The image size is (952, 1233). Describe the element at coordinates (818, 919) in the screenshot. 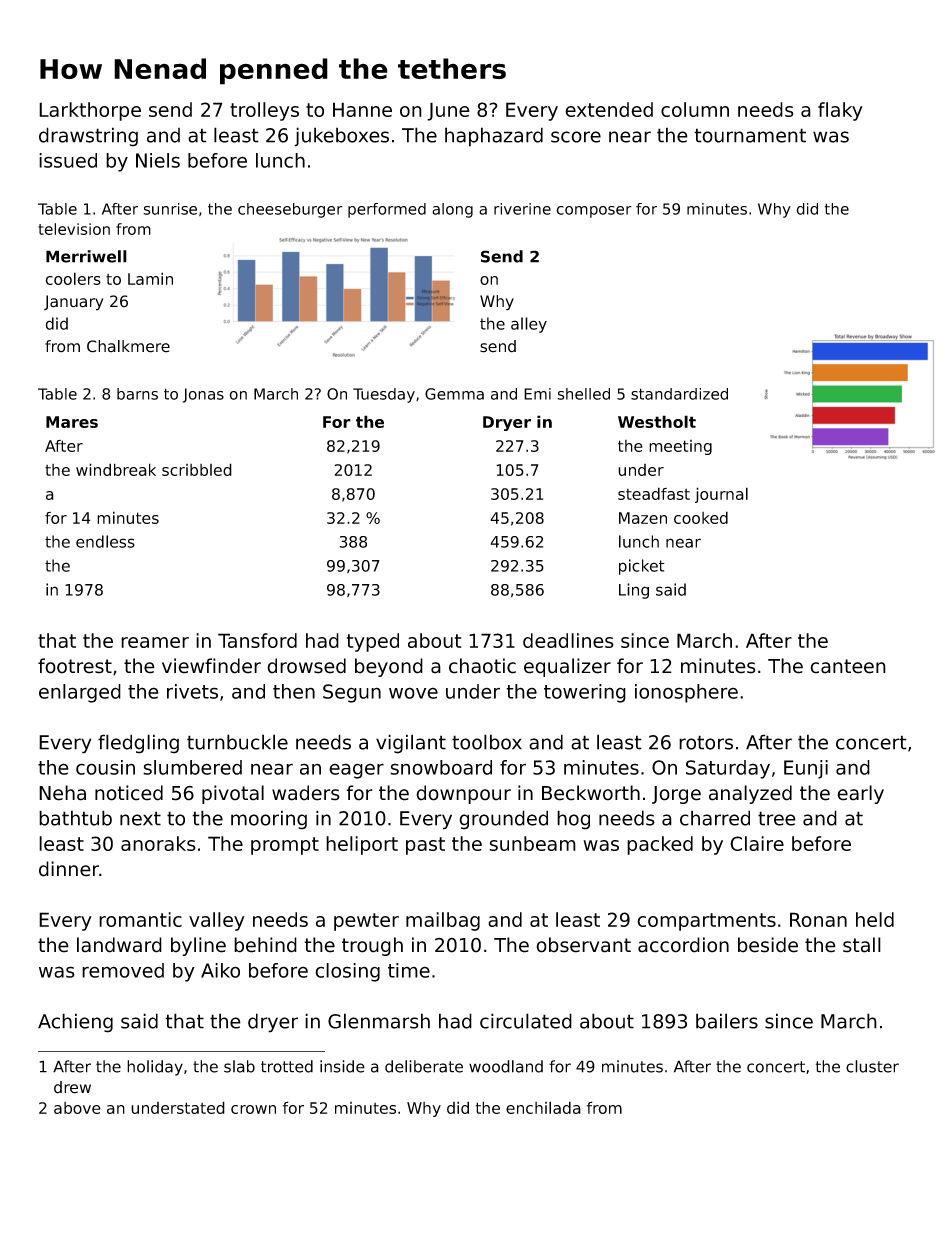

I see `Ronan` at that location.
